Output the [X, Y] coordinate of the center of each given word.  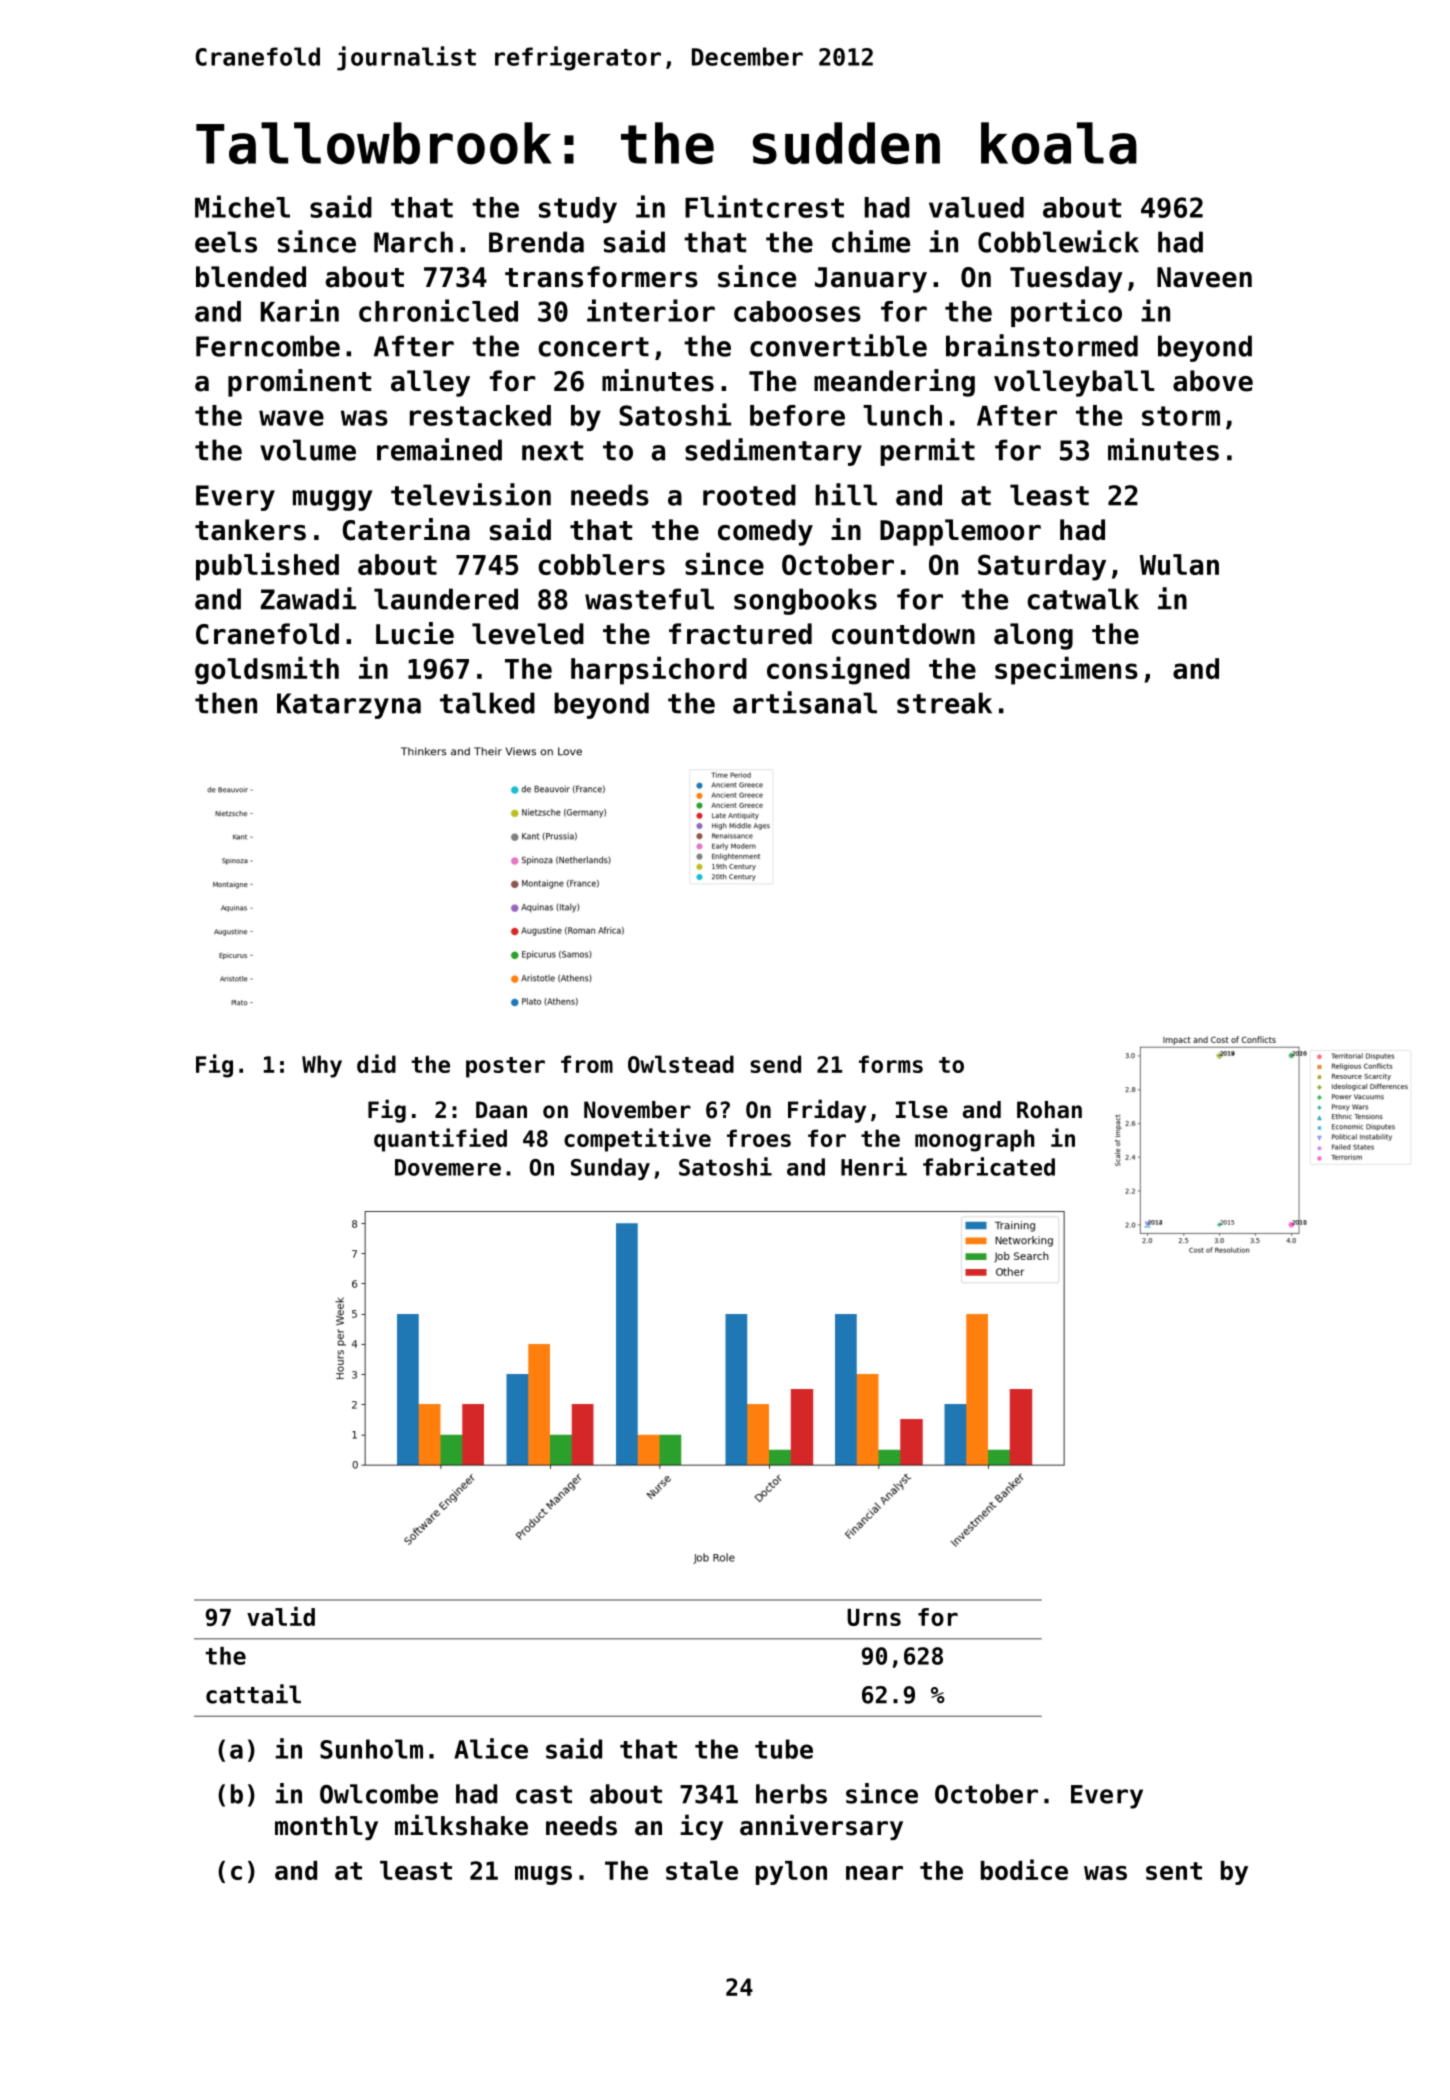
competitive [637, 1140]
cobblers [601, 564]
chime [871, 241]
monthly [326, 1828]
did [376, 1063]
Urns [874, 1617]
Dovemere [448, 1167]
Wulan [1179, 564]
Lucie [415, 633]
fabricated [989, 1166]
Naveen [1204, 277]
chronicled [438, 310]
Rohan [1049, 1110]
